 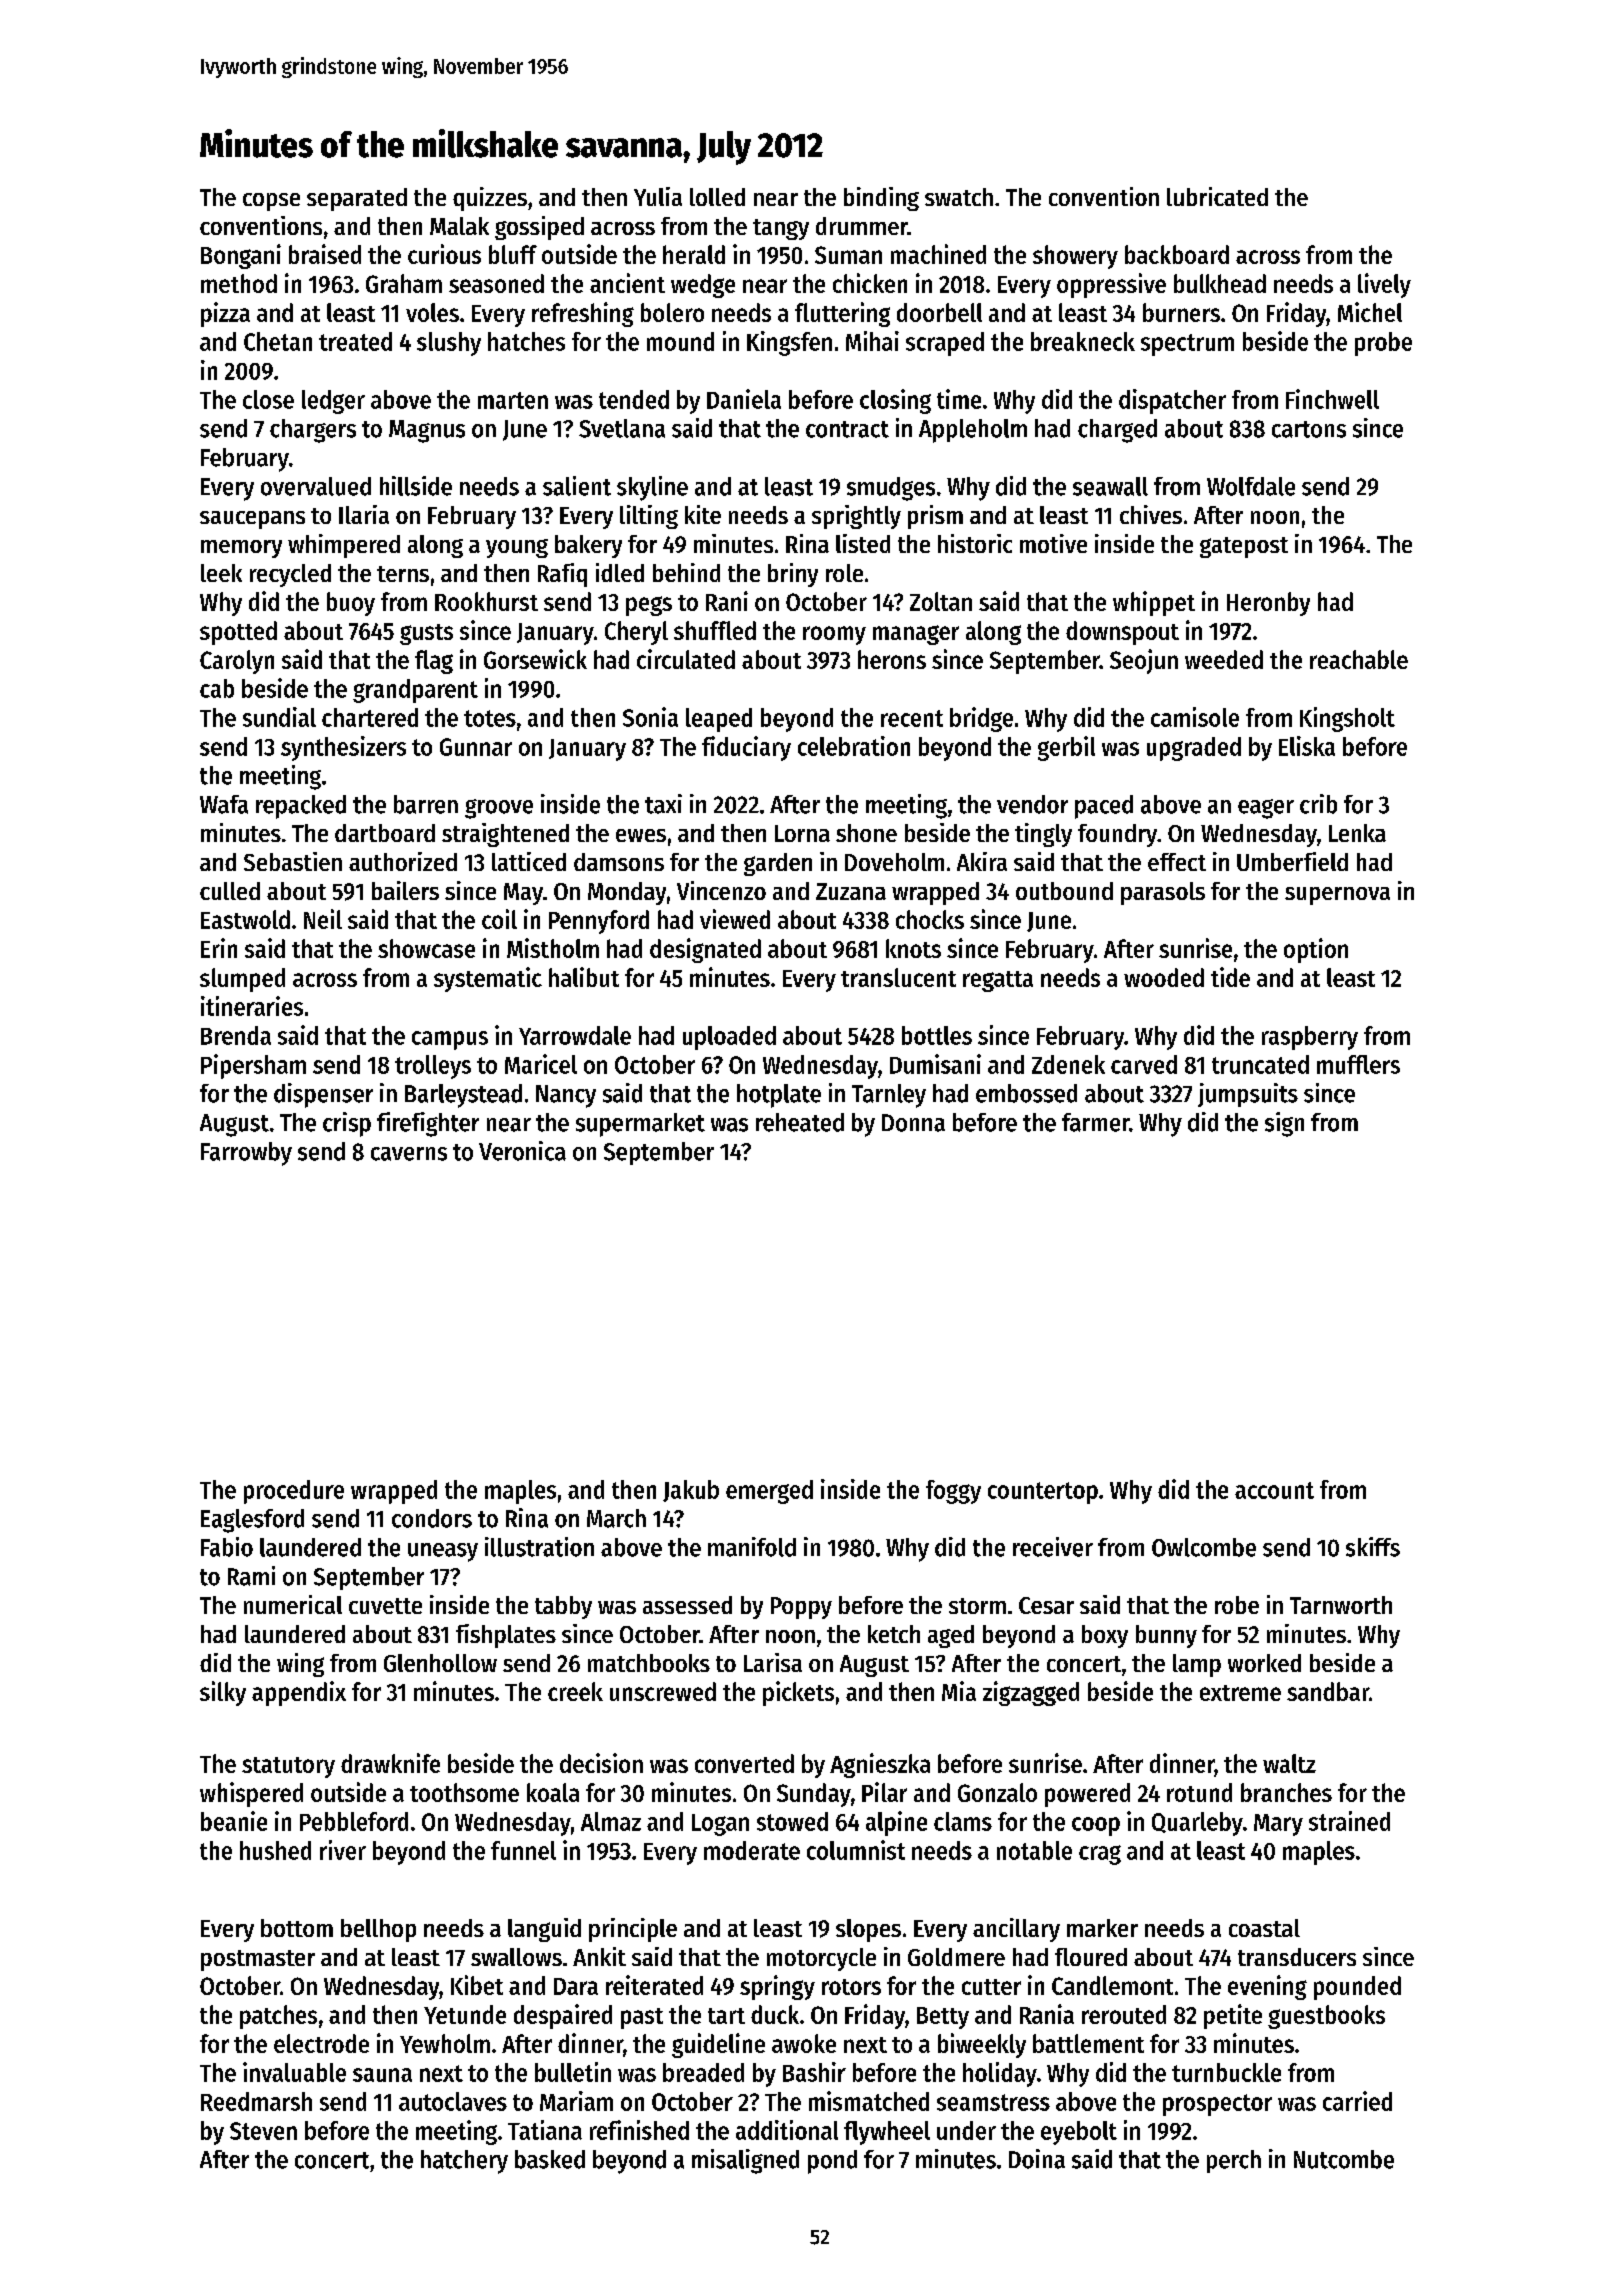 What do you see at coordinates (639, 2130) in the screenshot?
I see `refinished` at bounding box center [639, 2130].
